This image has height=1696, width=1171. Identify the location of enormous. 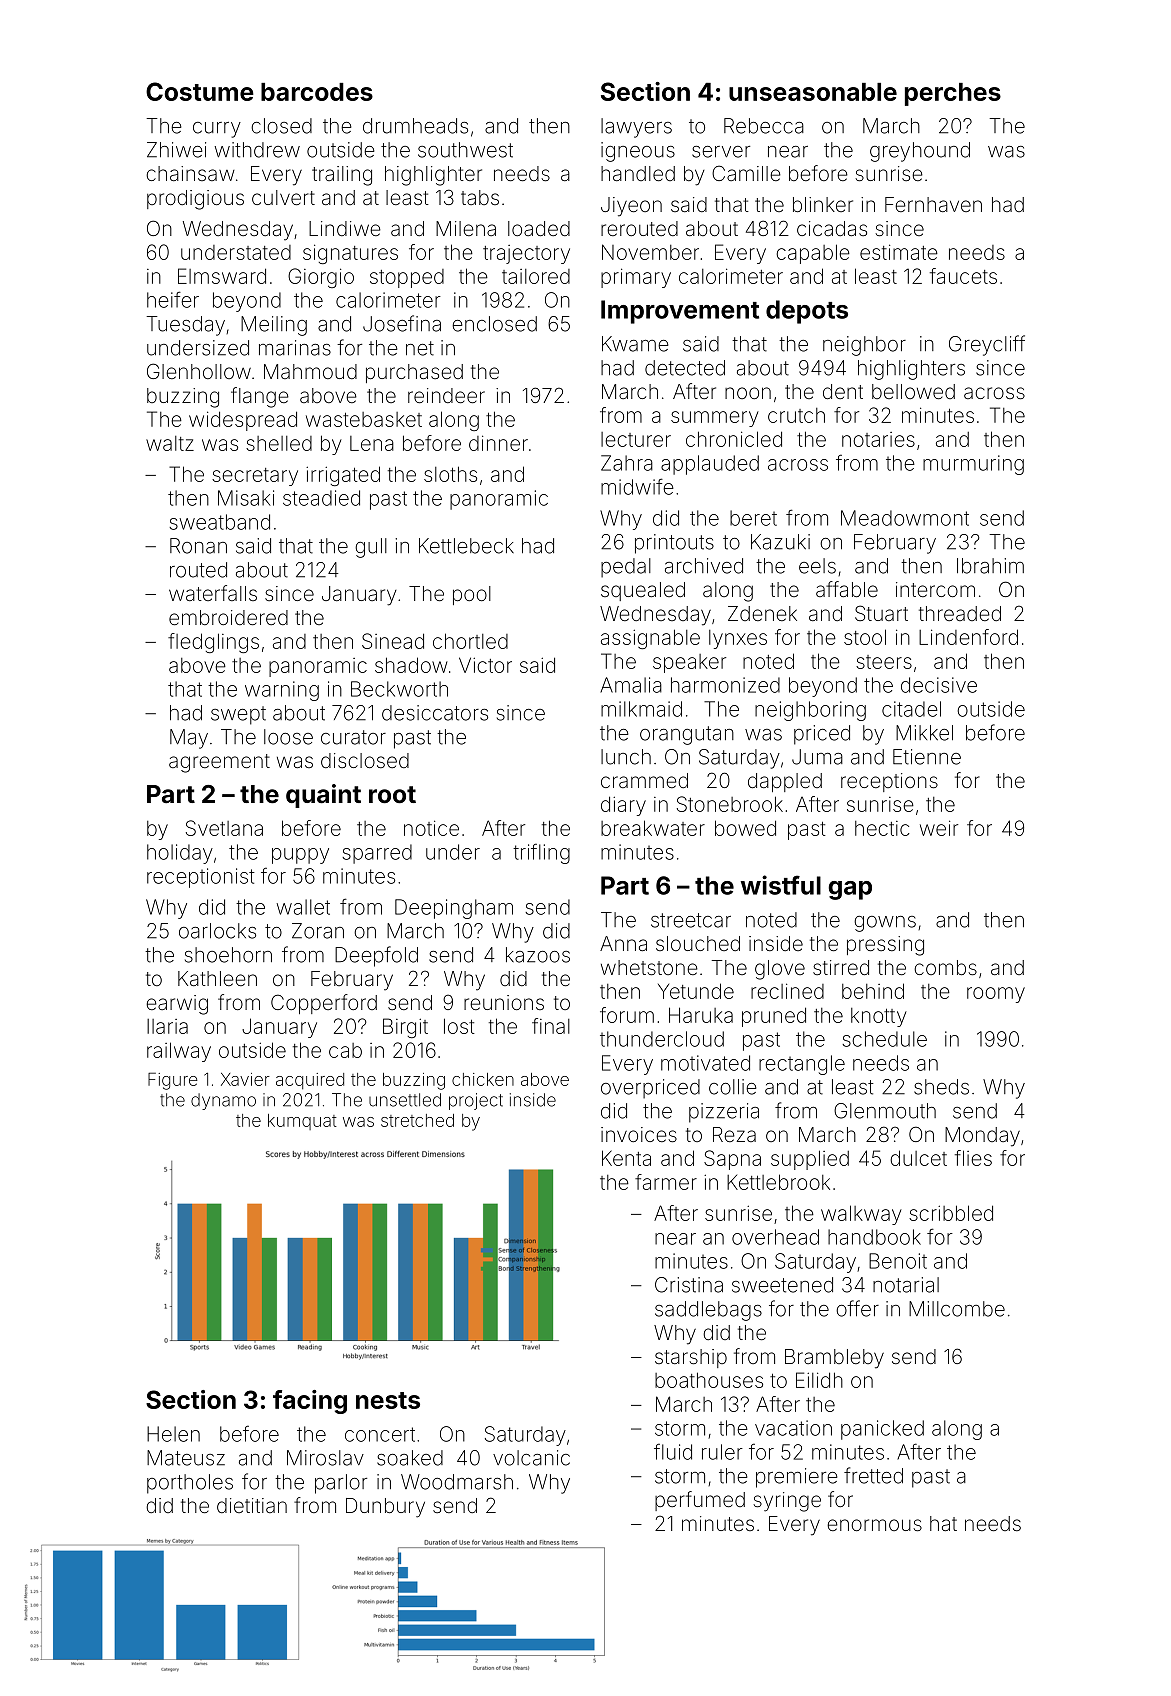
(874, 1525).
